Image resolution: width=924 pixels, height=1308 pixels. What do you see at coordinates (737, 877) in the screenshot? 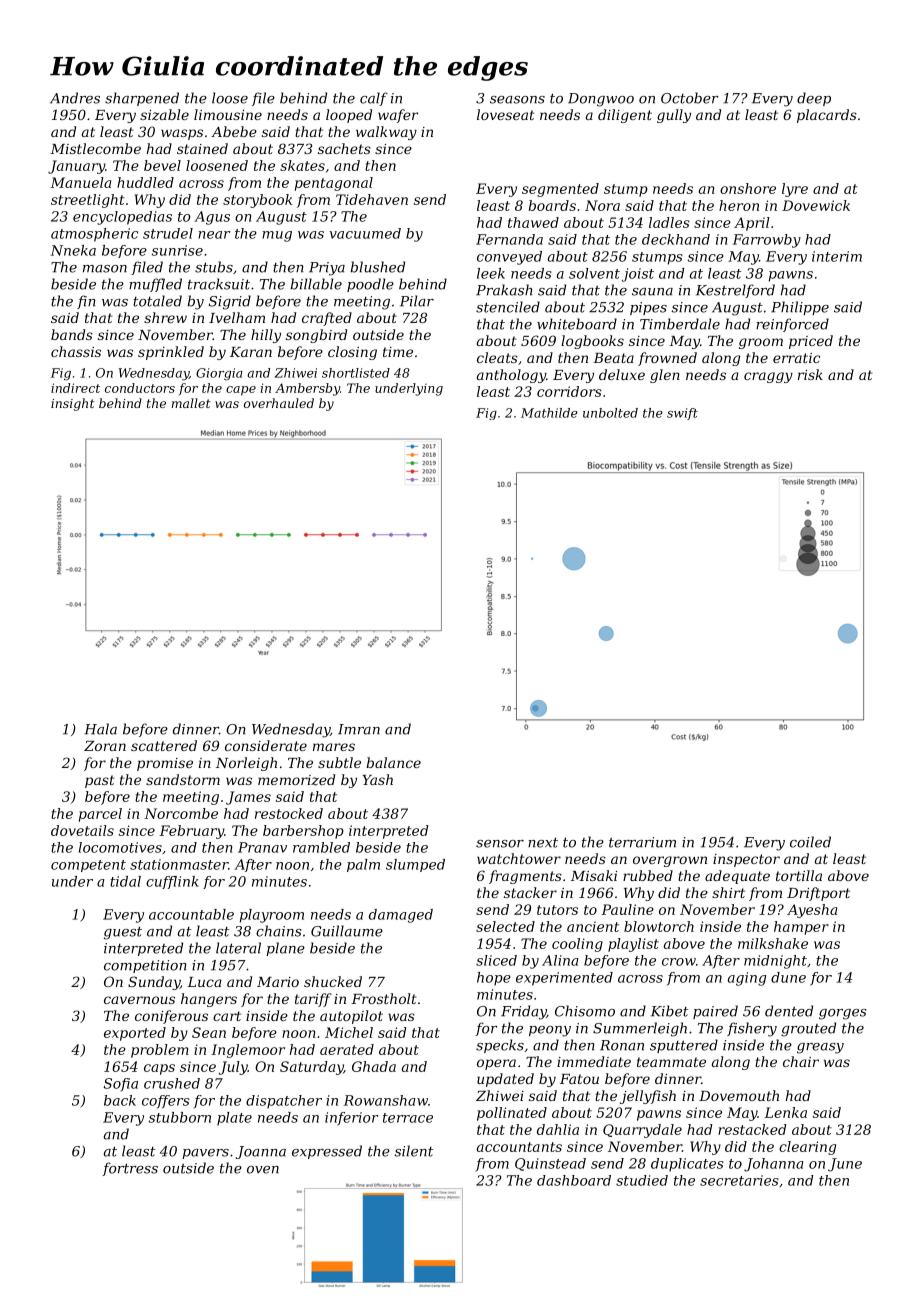
I see `adequate` at bounding box center [737, 877].
